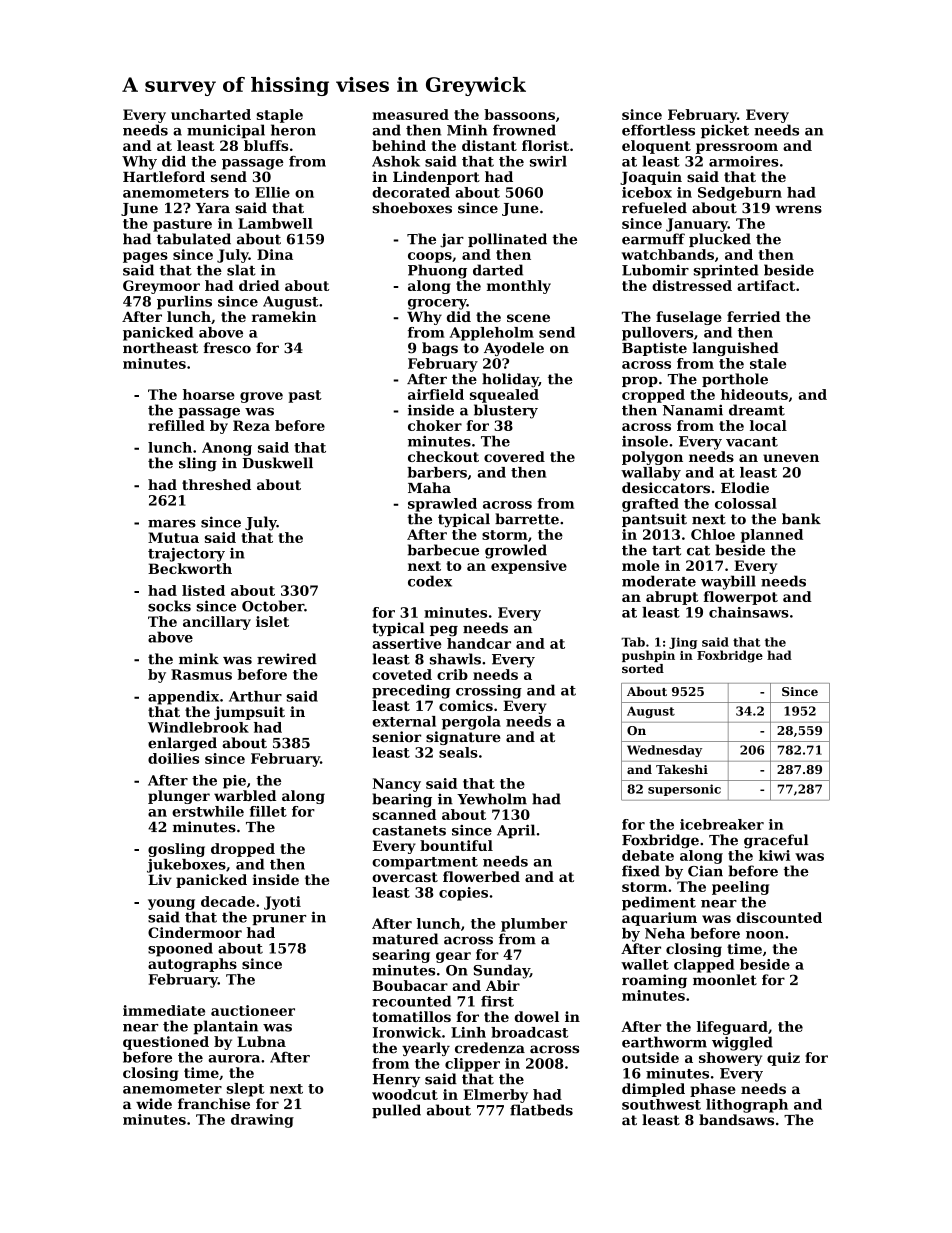 Image resolution: width=952 pixels, height=1233 pixels. Describe the element at coordinates (647, 192) in the image. I see `icebox` at that location.
